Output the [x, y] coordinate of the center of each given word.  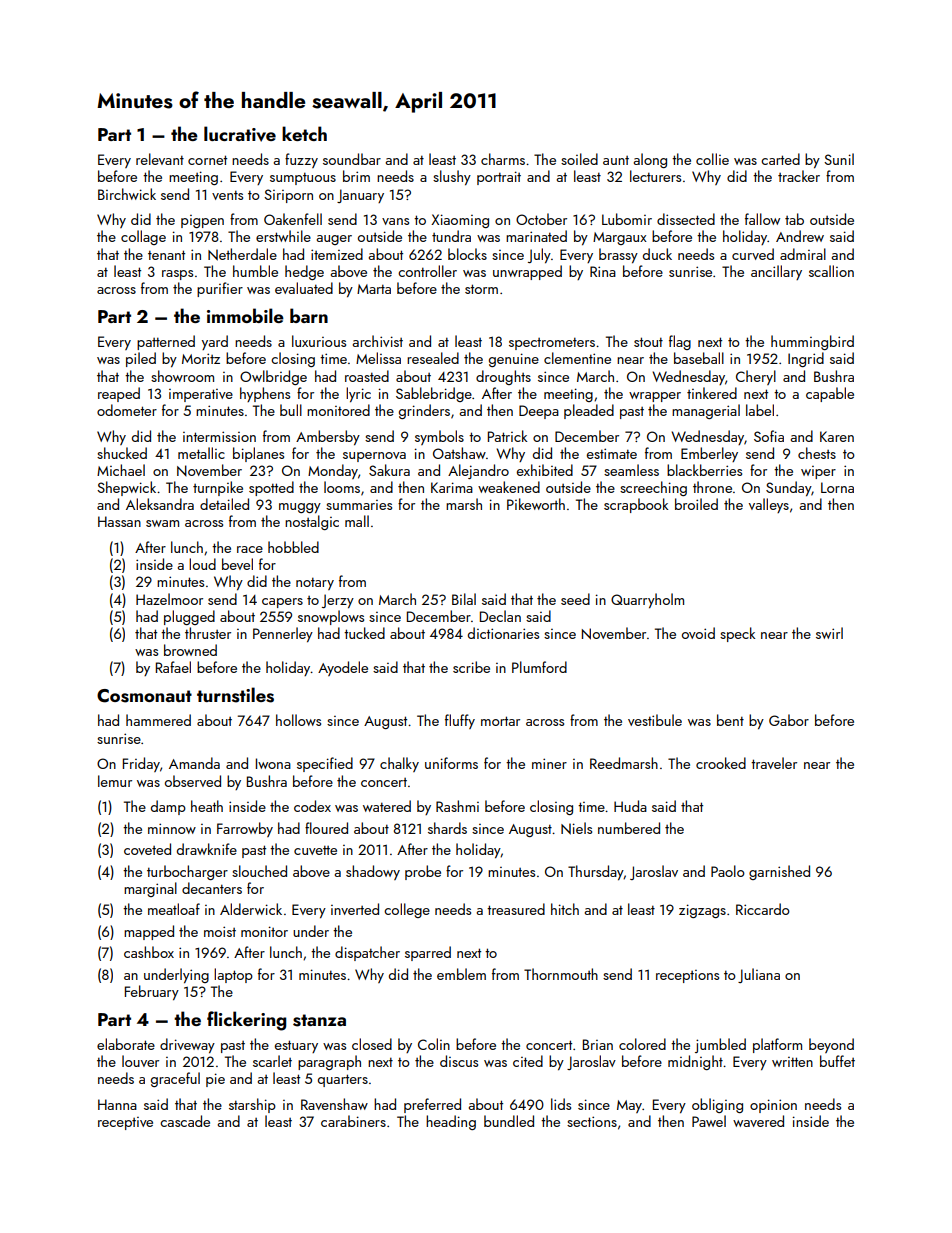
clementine [577, 358]
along [650, 160]
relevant [160, 159]
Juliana [759, 975]
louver [140, 1061]
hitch [565, 909]
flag [680, 342]
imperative [201, 395]
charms [503, 159]
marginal [150, 889]
